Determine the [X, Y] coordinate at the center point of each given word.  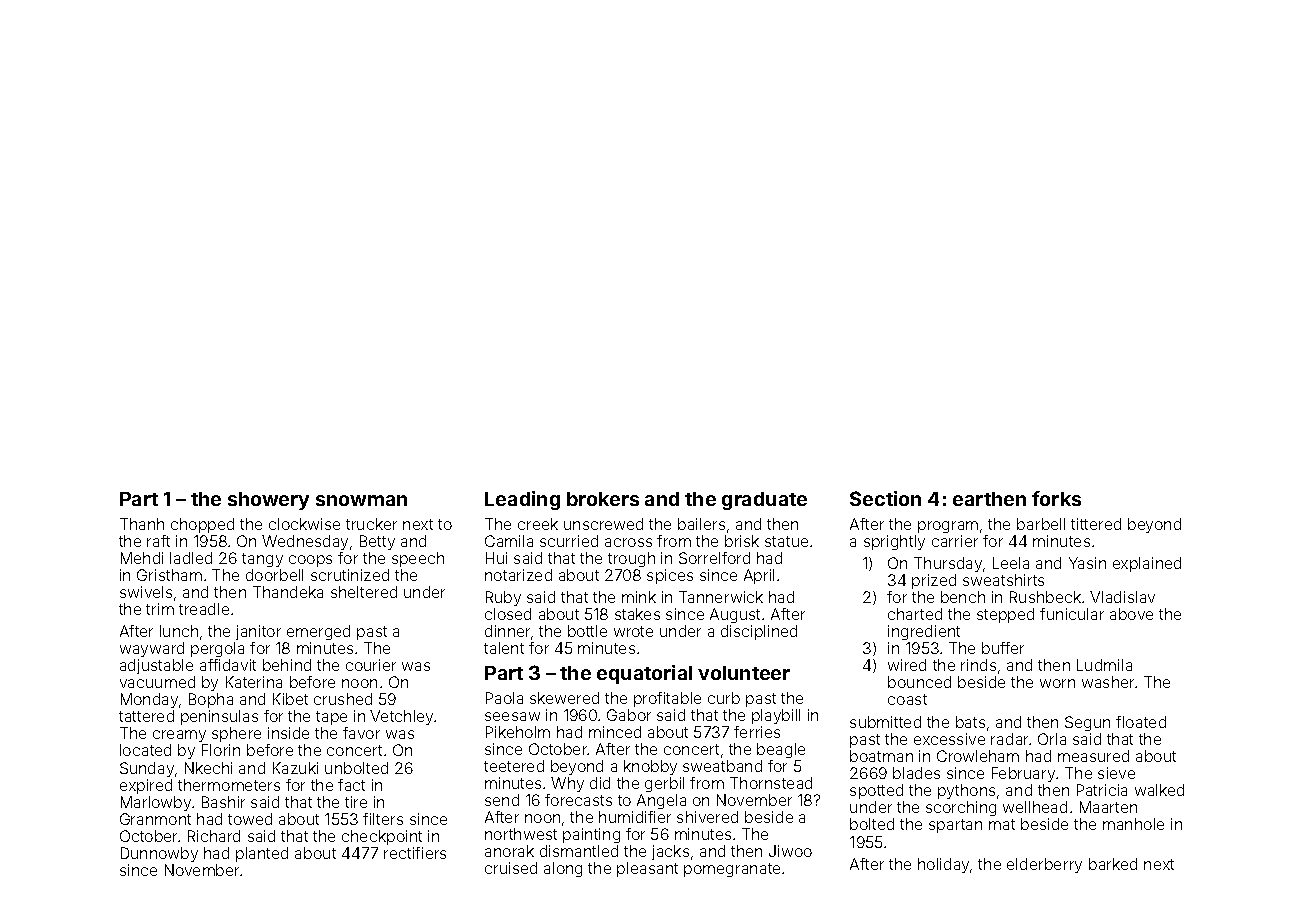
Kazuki [295, 768]
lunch [179, 631]
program [948, 527]
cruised [511, 868]
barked [1113, 864]
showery [268, 501]
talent [504, 648]
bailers [701, 524]
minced [615, 732]
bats [970, 722]
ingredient [924, 632]
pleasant [647, 869]
